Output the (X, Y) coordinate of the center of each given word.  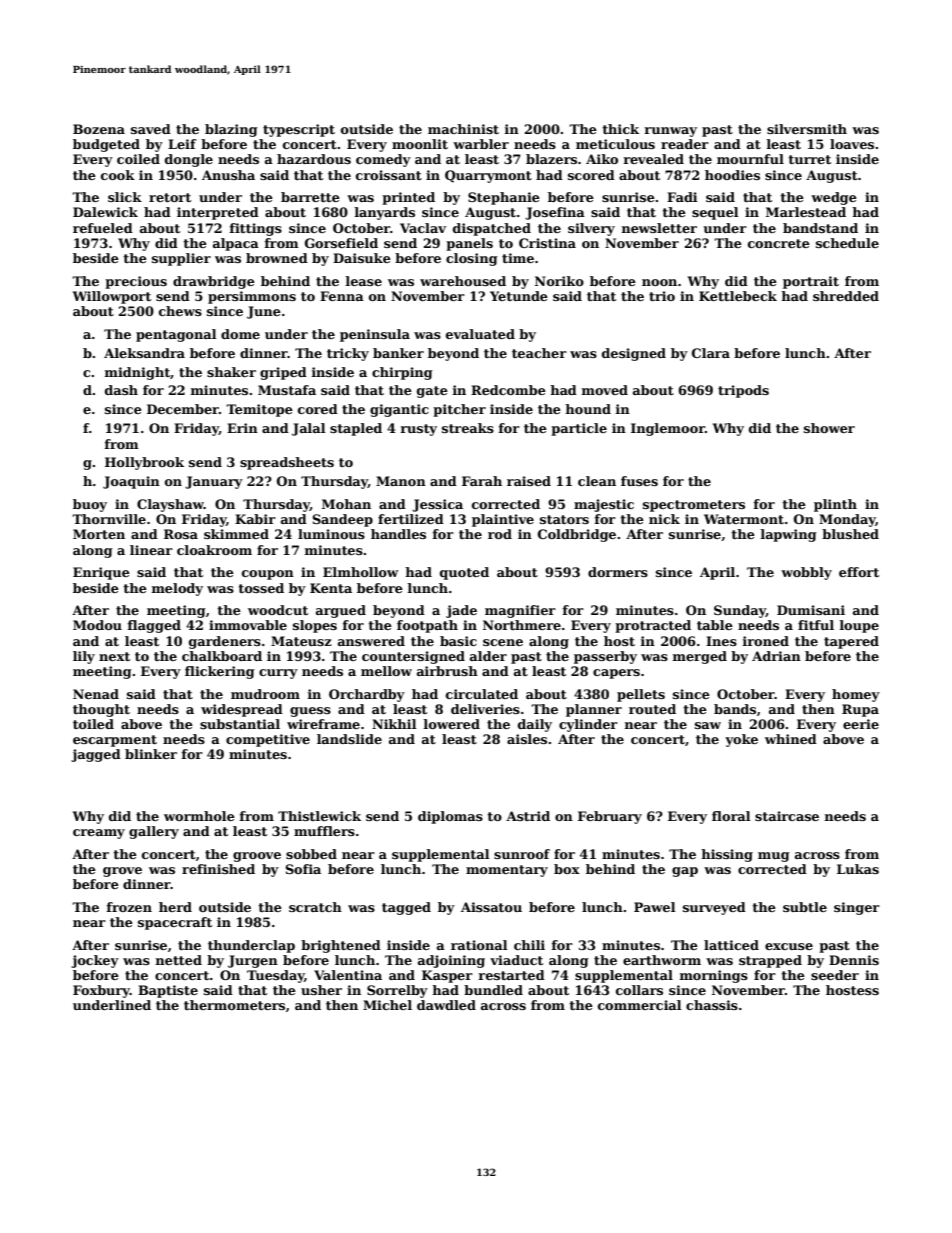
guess (310, 712)
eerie (861, 724)
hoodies (732, 175)
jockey (95, 961)
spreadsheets (287, 463)
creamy (99, 834)
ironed (766, 641)
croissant (389, 175)
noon (659, 282)
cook (118, 175)
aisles (527, 739)
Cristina (547, 243)
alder (488, 656)
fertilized (411, 519)
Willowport (112, 297)
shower (829, 428)
